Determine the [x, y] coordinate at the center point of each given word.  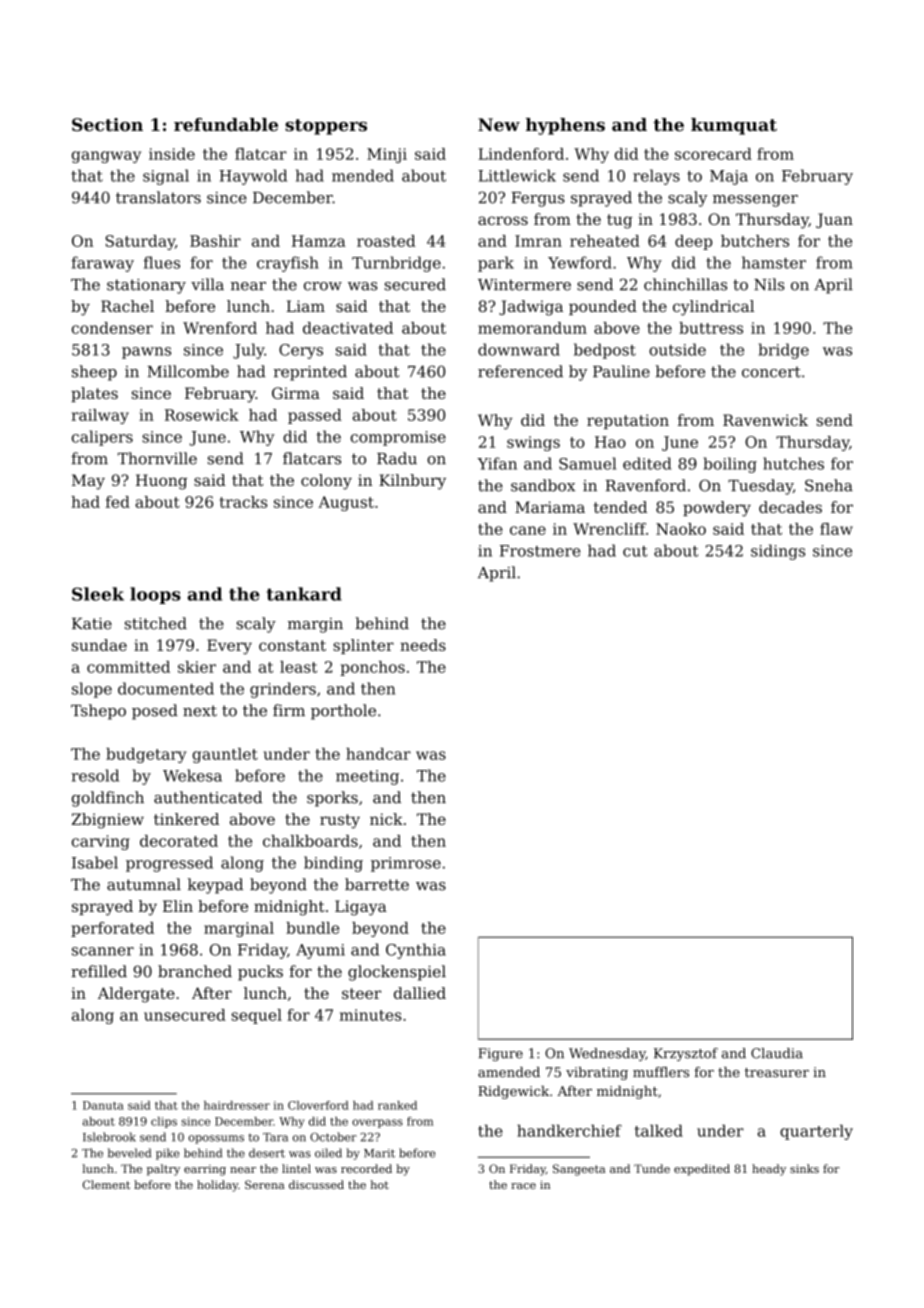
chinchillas [685, 284]
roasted [386, 241]
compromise [398, 438]
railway [100, 416]
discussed [316, 1184]
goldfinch [108, 799]
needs [423, 645]
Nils [769, 284]
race [523, 1186]
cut [635, 551]
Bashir [215, 241]
